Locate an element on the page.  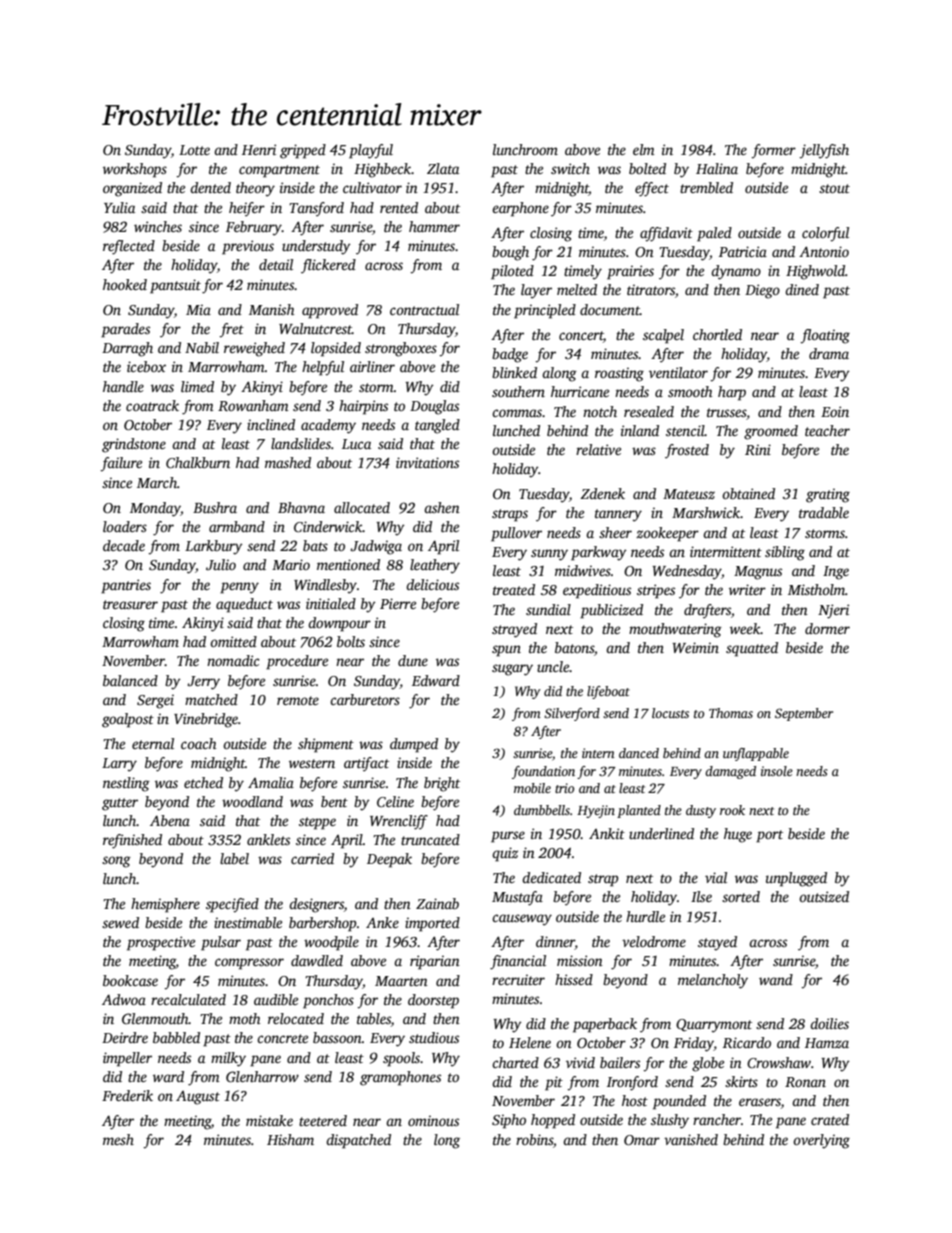
Lotte is located at coordinates (194, 150).
